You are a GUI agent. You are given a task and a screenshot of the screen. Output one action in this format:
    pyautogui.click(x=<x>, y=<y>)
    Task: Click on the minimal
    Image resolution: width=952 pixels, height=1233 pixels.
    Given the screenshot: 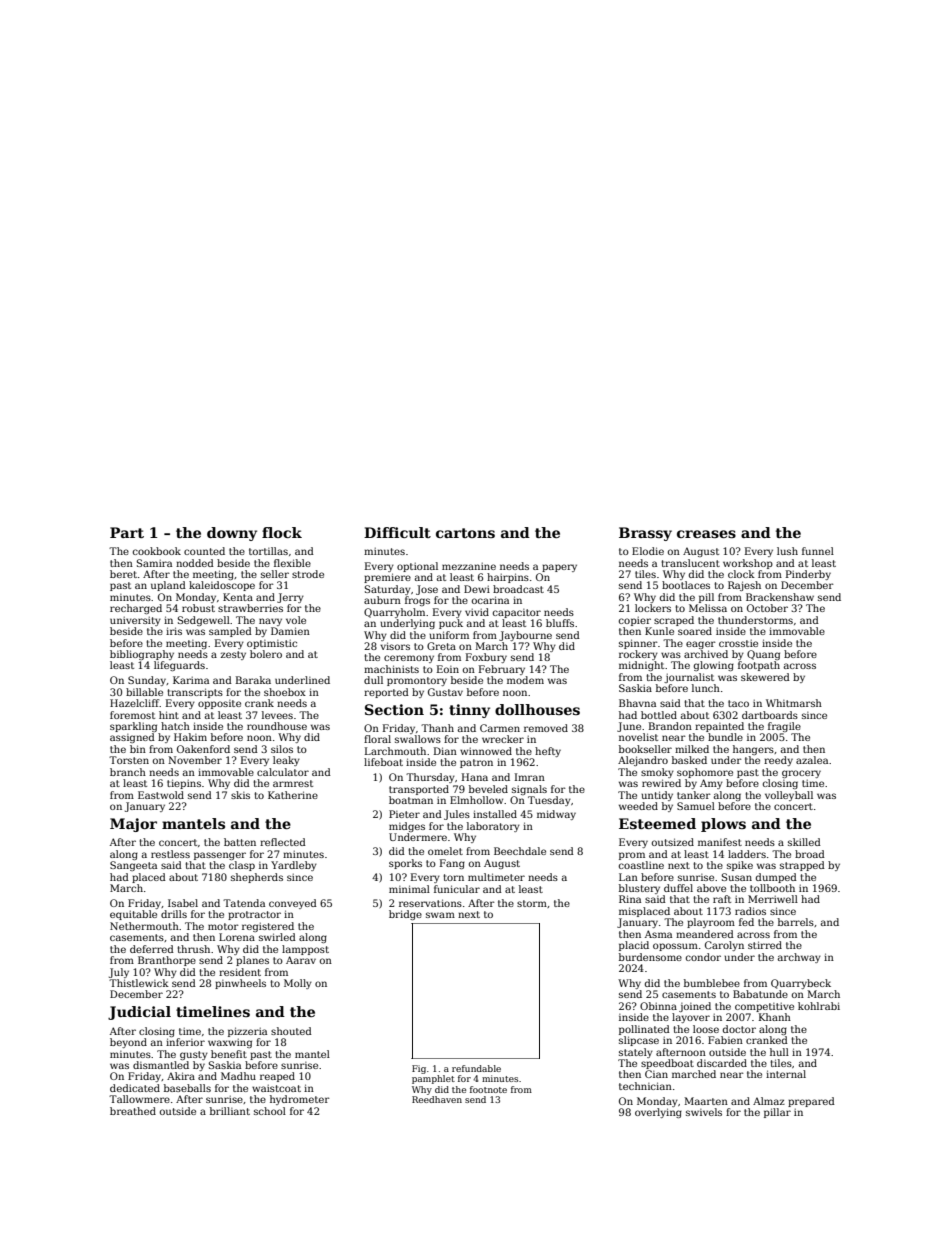 What is the action you would take?
    pyautogui.click(x=409, y=889)
